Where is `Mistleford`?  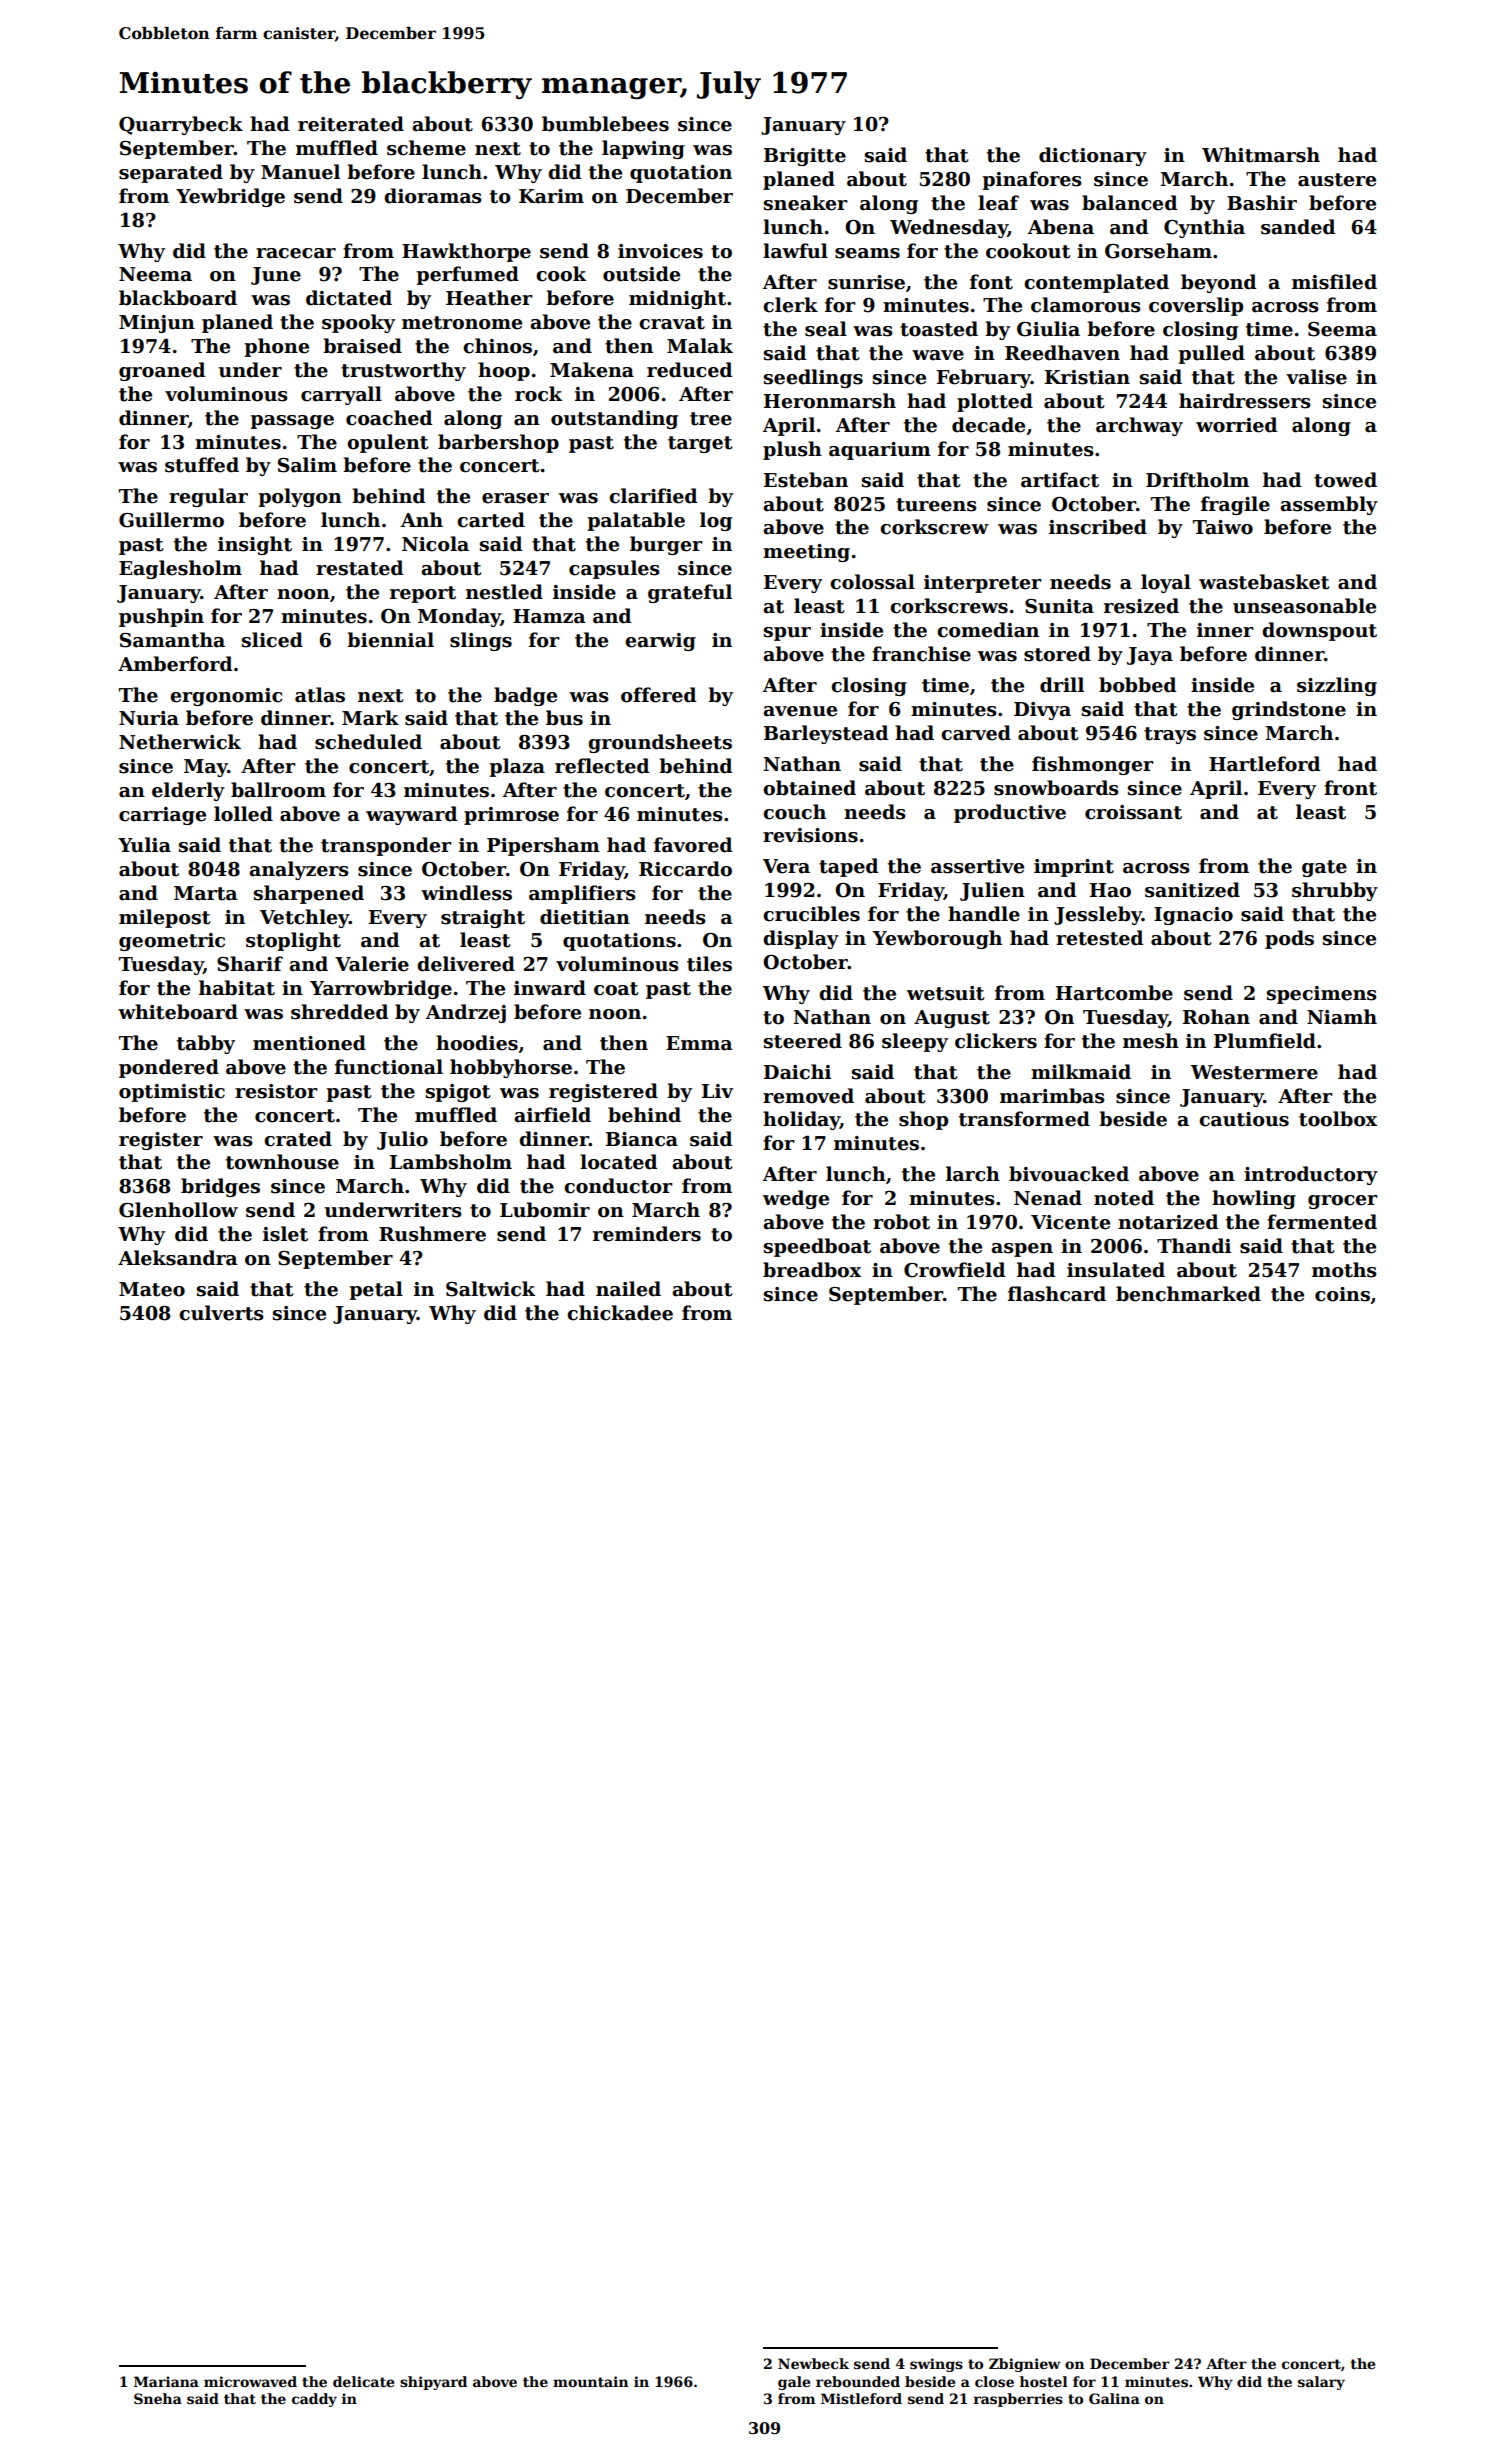 Mistleford is located at coordinates (861, 2398).
